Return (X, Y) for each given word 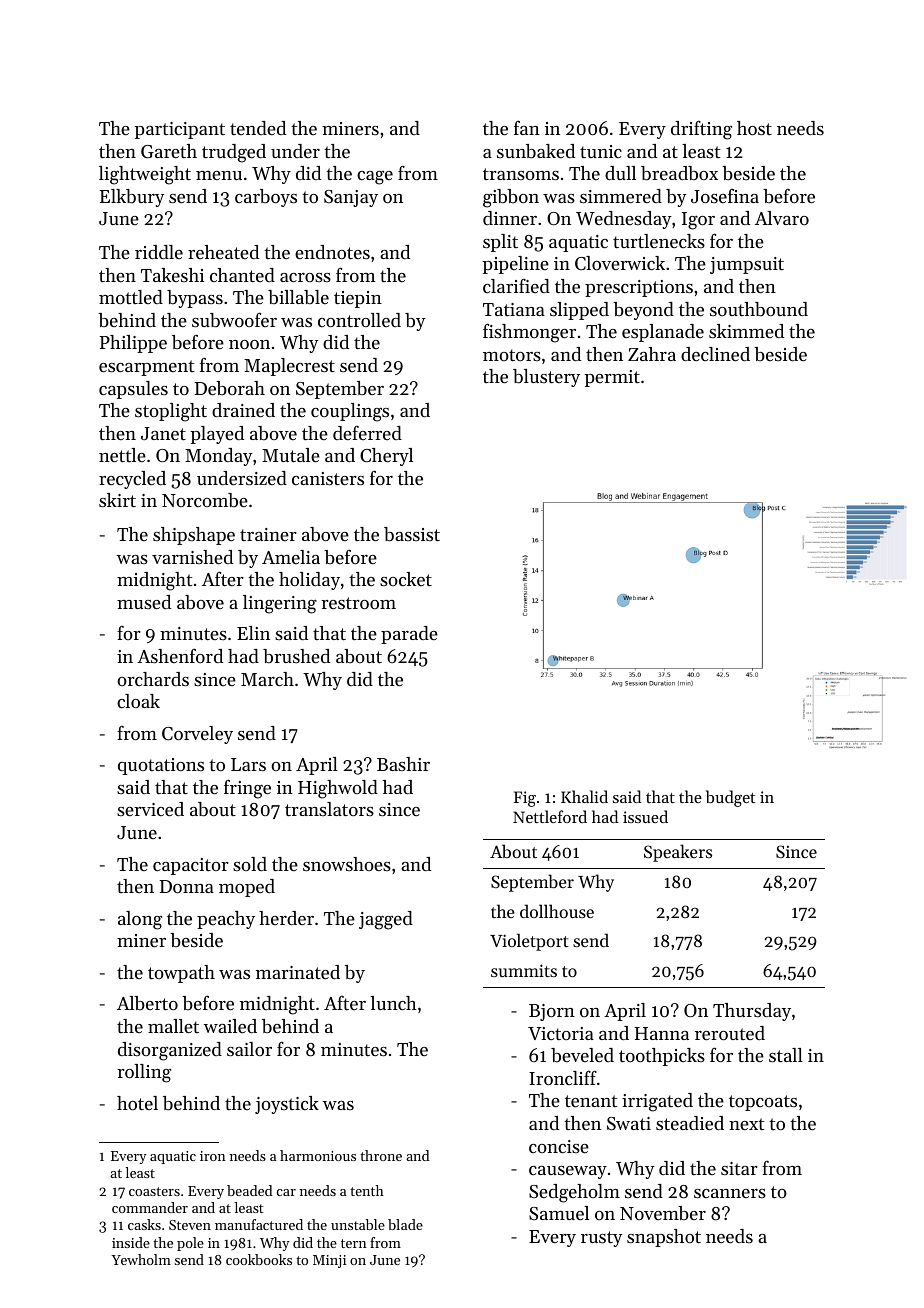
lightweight (145, 175)
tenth (367, 1190)
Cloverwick (620, 263)
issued (645, 816)
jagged (386, 920)
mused (144, 602)
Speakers (678, 853)
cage (375, 178)
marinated (298, 972)
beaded (249, 1190)
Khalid (584, 796)
